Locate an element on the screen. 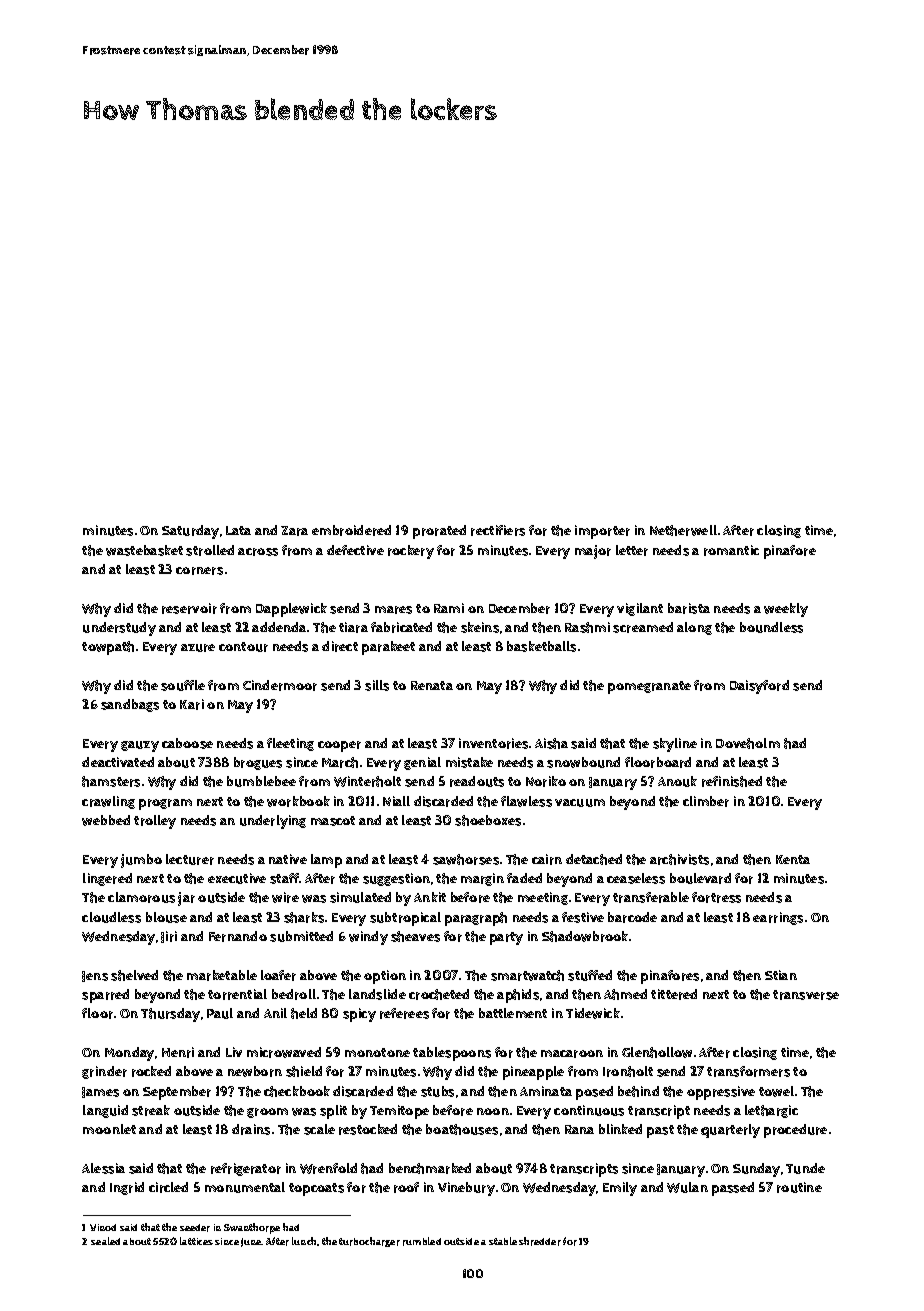 Image resolution: width=924 pixels, height=1311 pixels. lattices is located at coordinates (196, 1241).
